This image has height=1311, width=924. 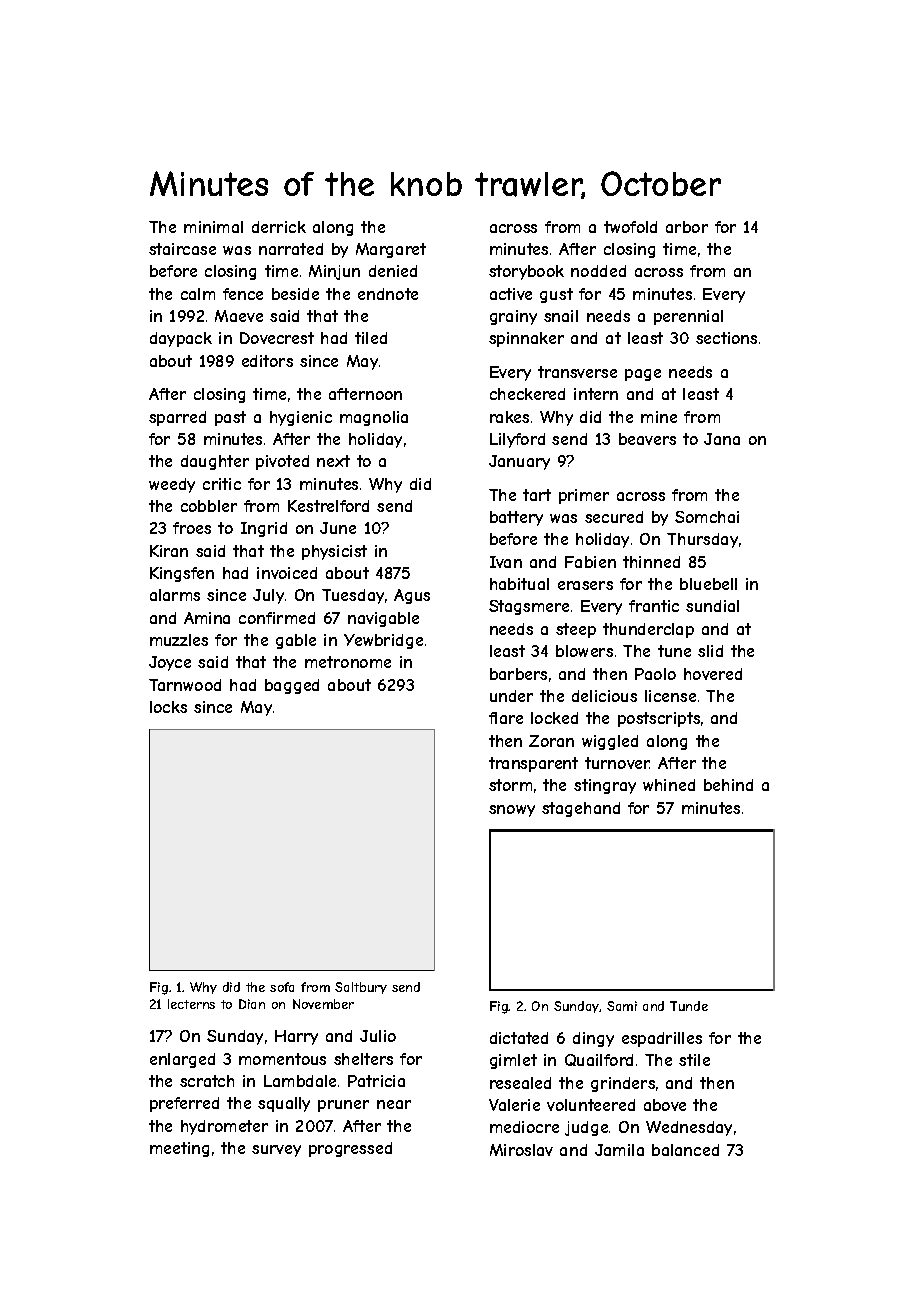 I want to click on lecterns, so click(x=191, y=1004).
